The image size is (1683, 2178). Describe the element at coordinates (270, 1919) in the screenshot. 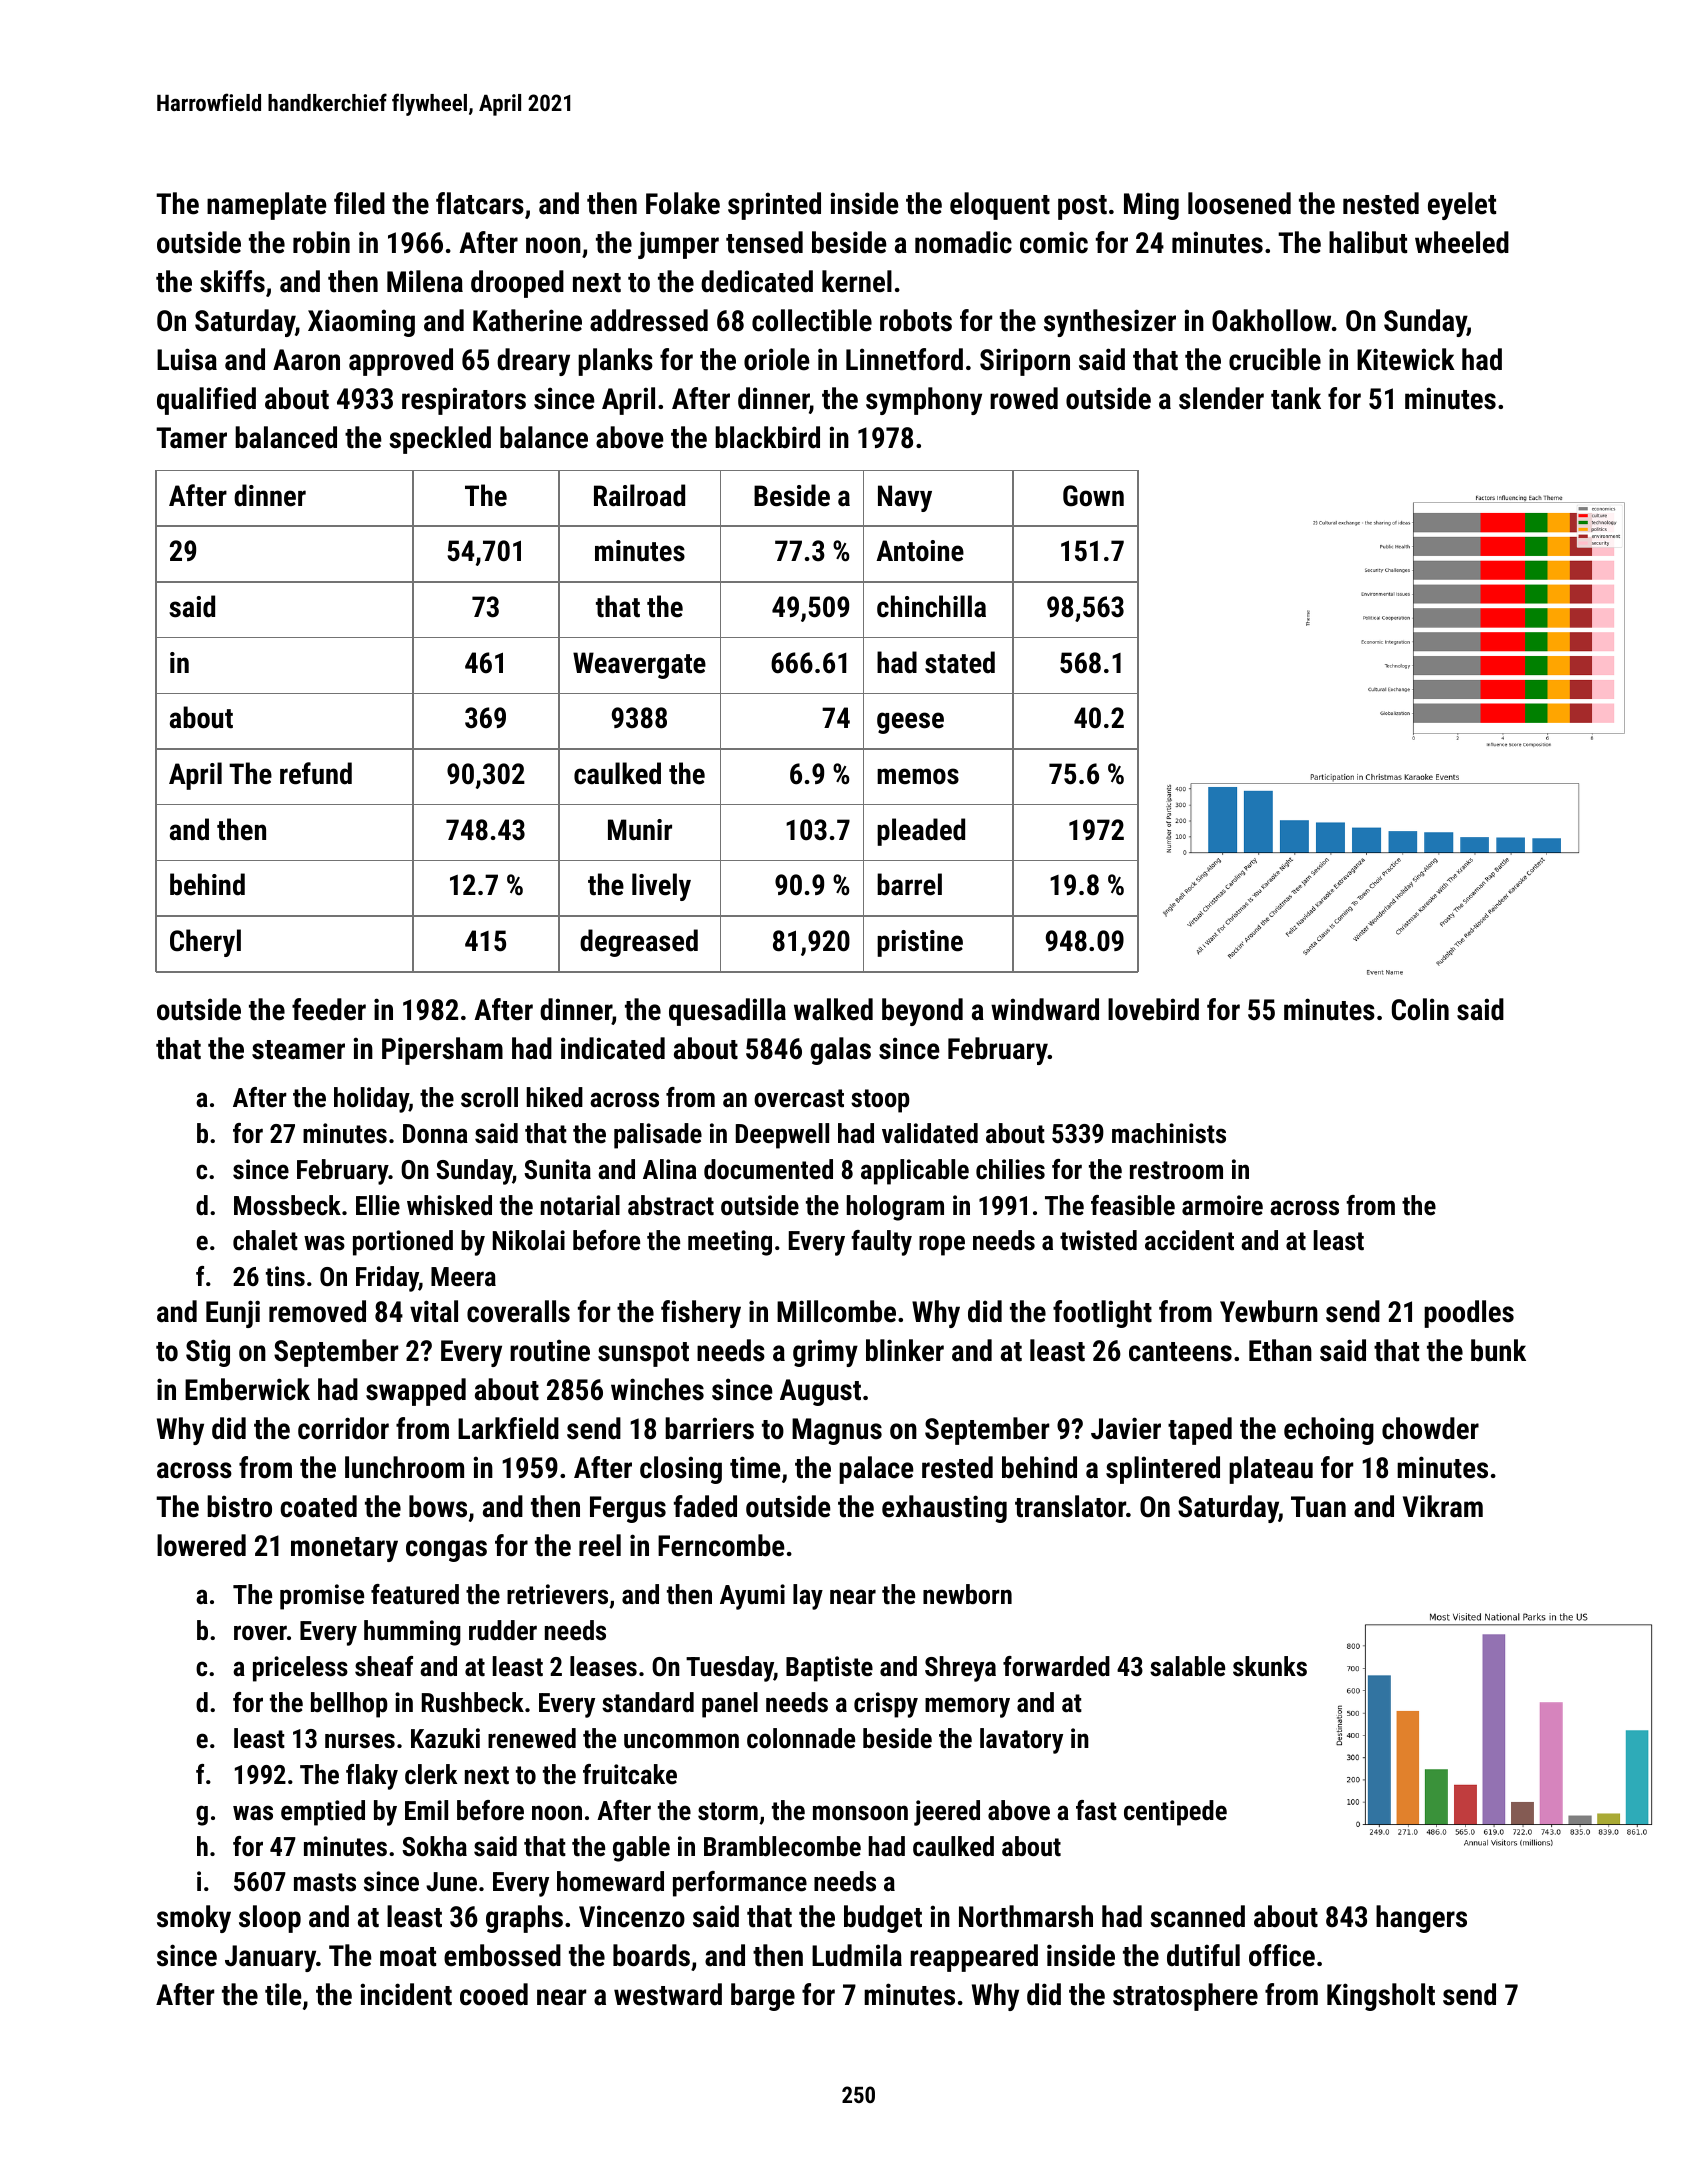

I see `sloop` at that location.
